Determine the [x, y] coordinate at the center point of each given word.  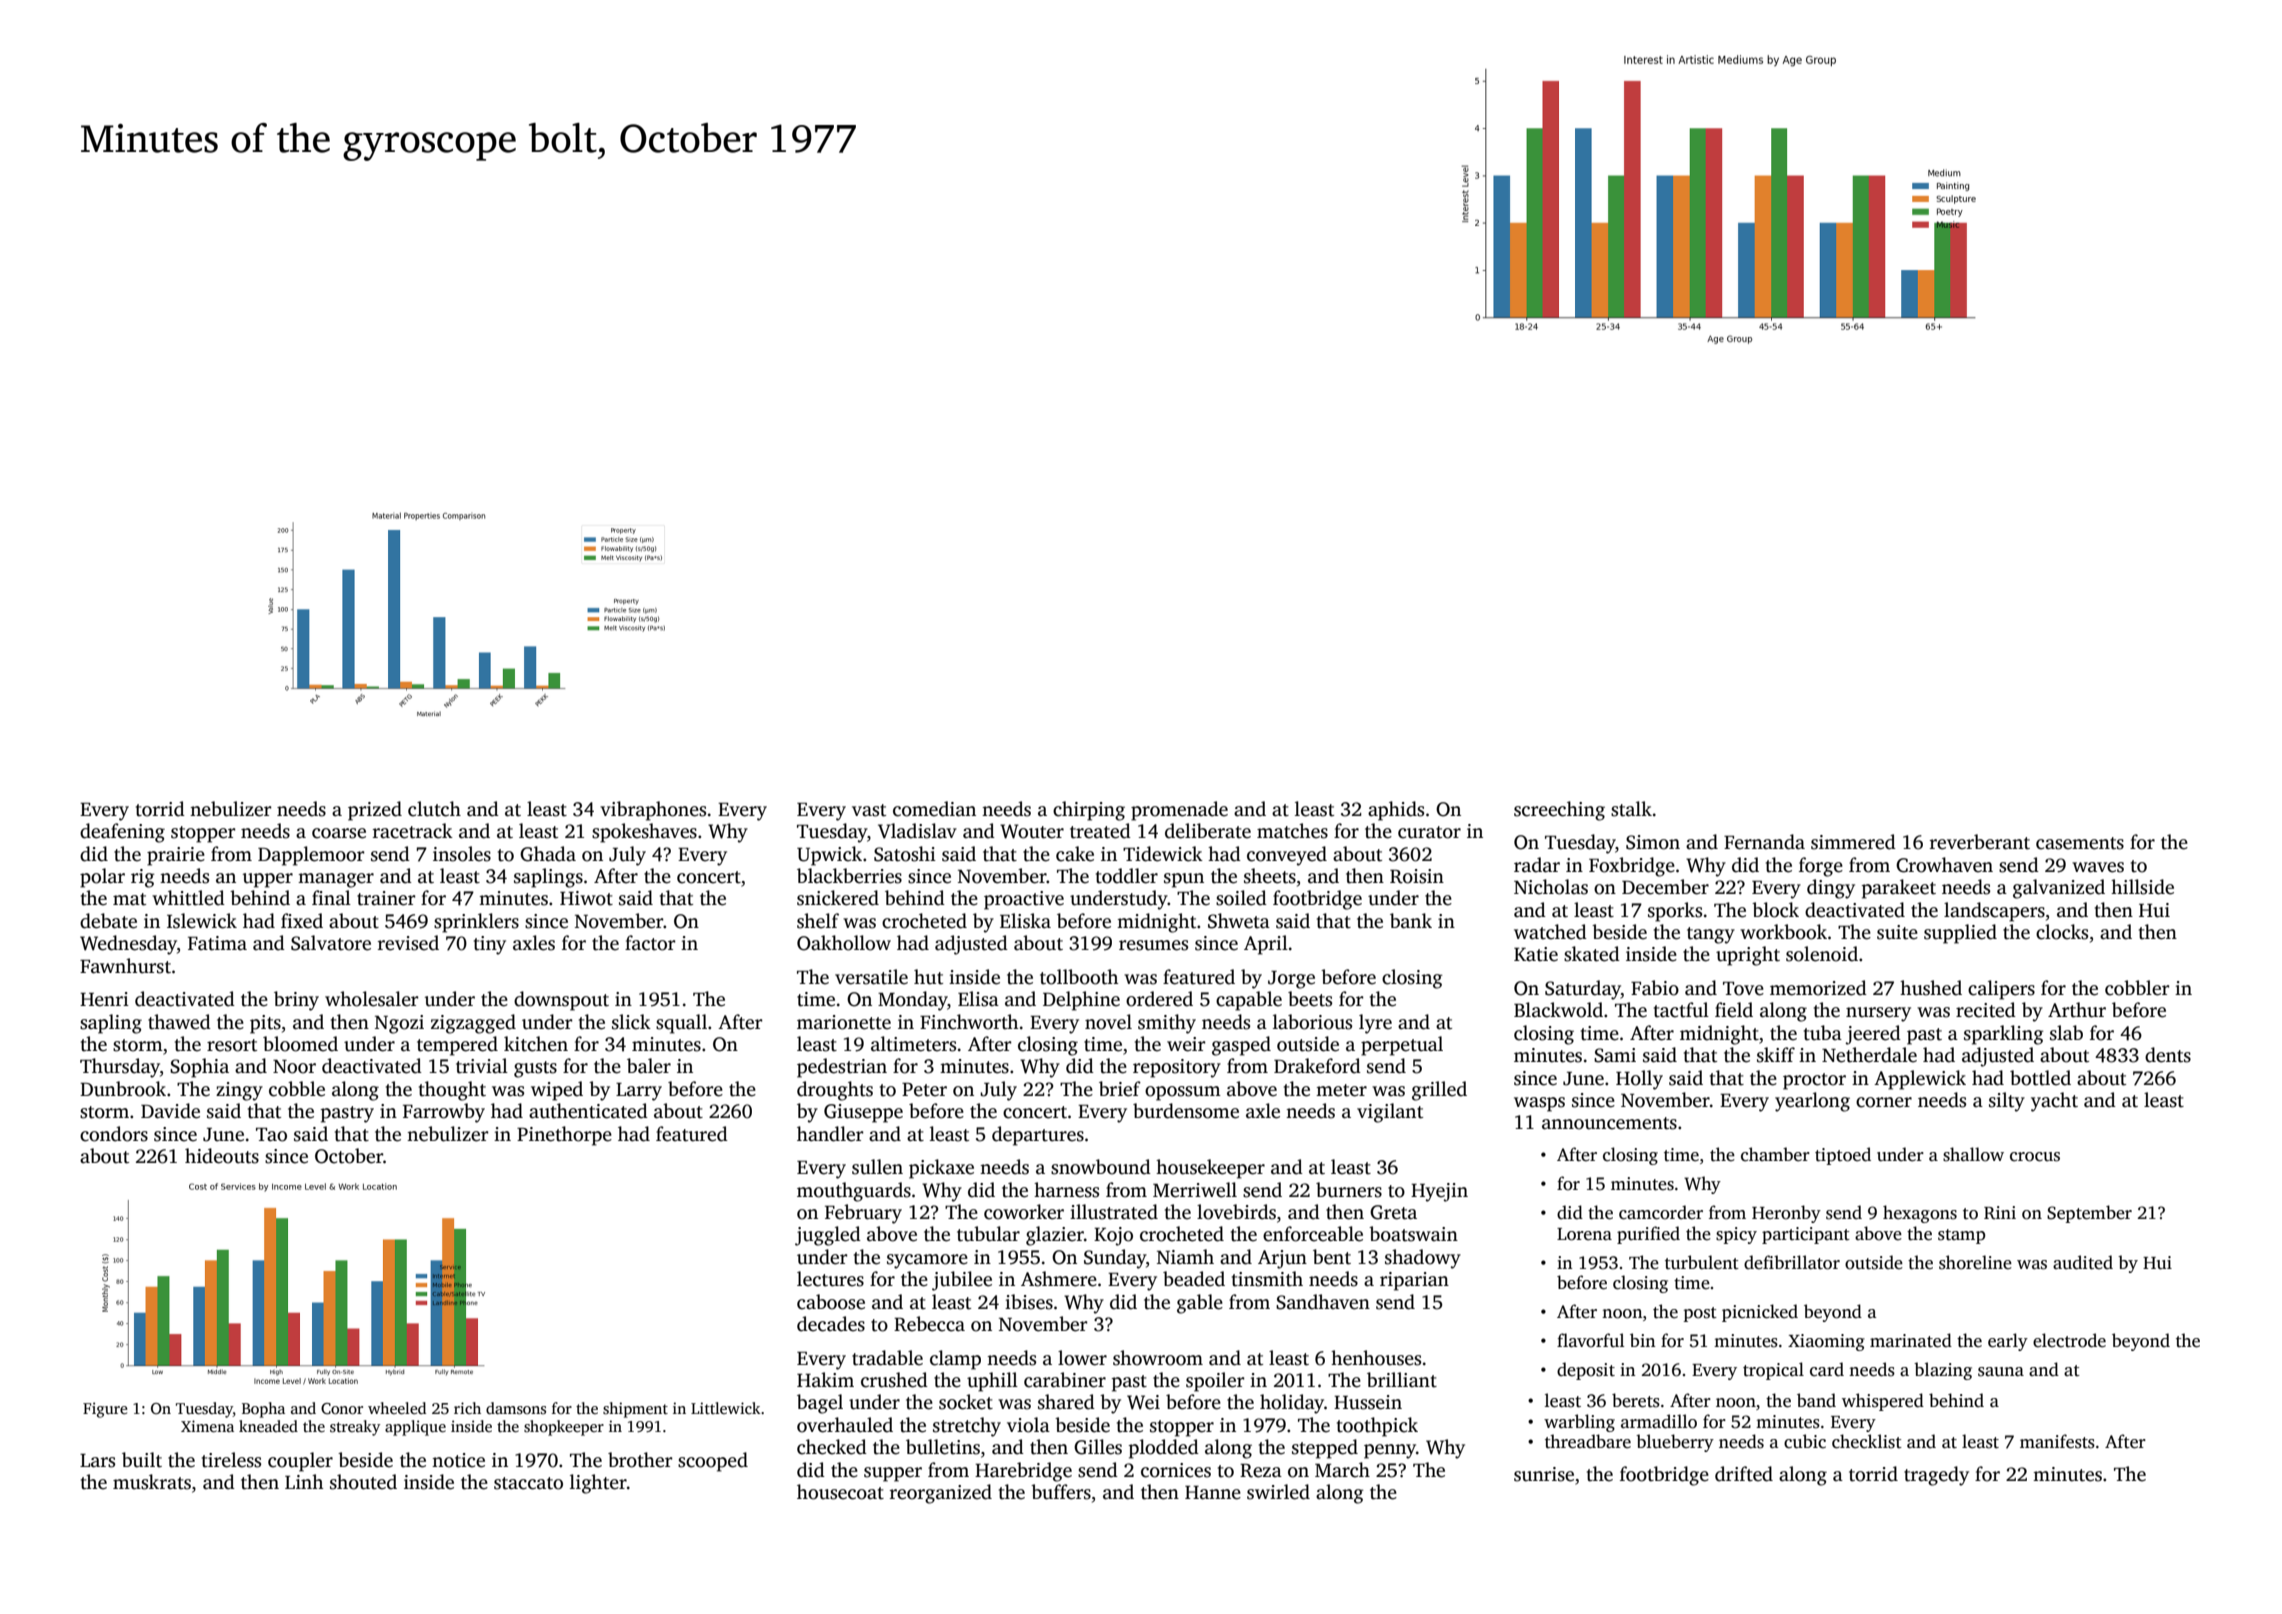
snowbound [1101, 1167]
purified [1648, 1235]
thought [452, 1091]
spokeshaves [644, 833]
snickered [838, 898]
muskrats [152, 1482]
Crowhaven [1944, 865]
